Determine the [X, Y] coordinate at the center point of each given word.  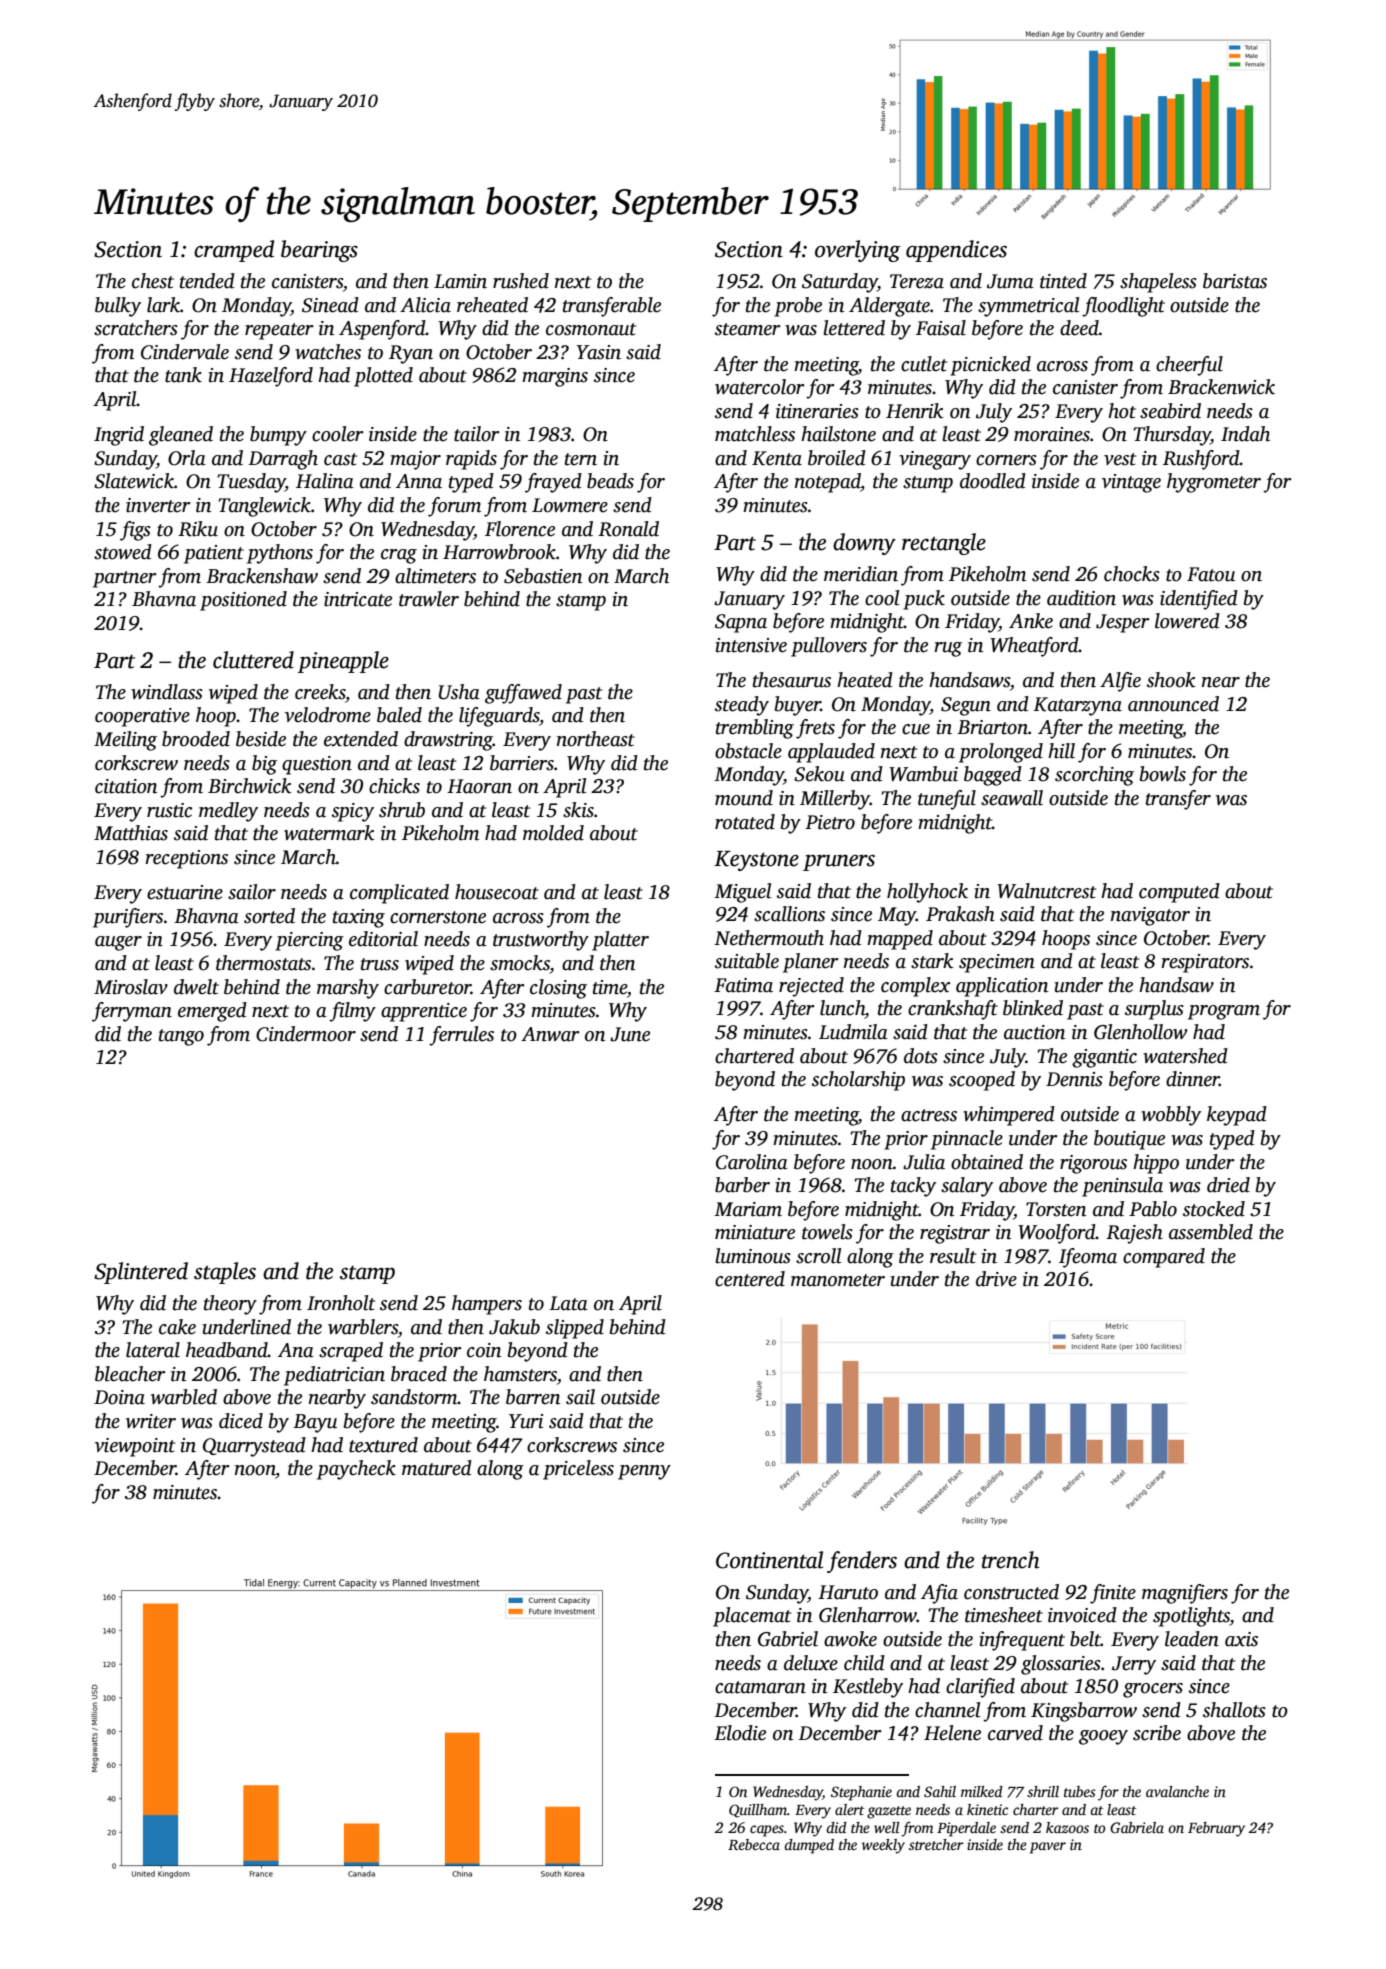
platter [620, 941]
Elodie [740, 1733]
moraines [1052, 434]
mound [744, 798]
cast [340, 459]
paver [1048, 1848]
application [1002, 987]
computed [1179, 893]
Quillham [758, 1811]
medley [228, 812]
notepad [828, 483]
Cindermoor [306, 1034]
